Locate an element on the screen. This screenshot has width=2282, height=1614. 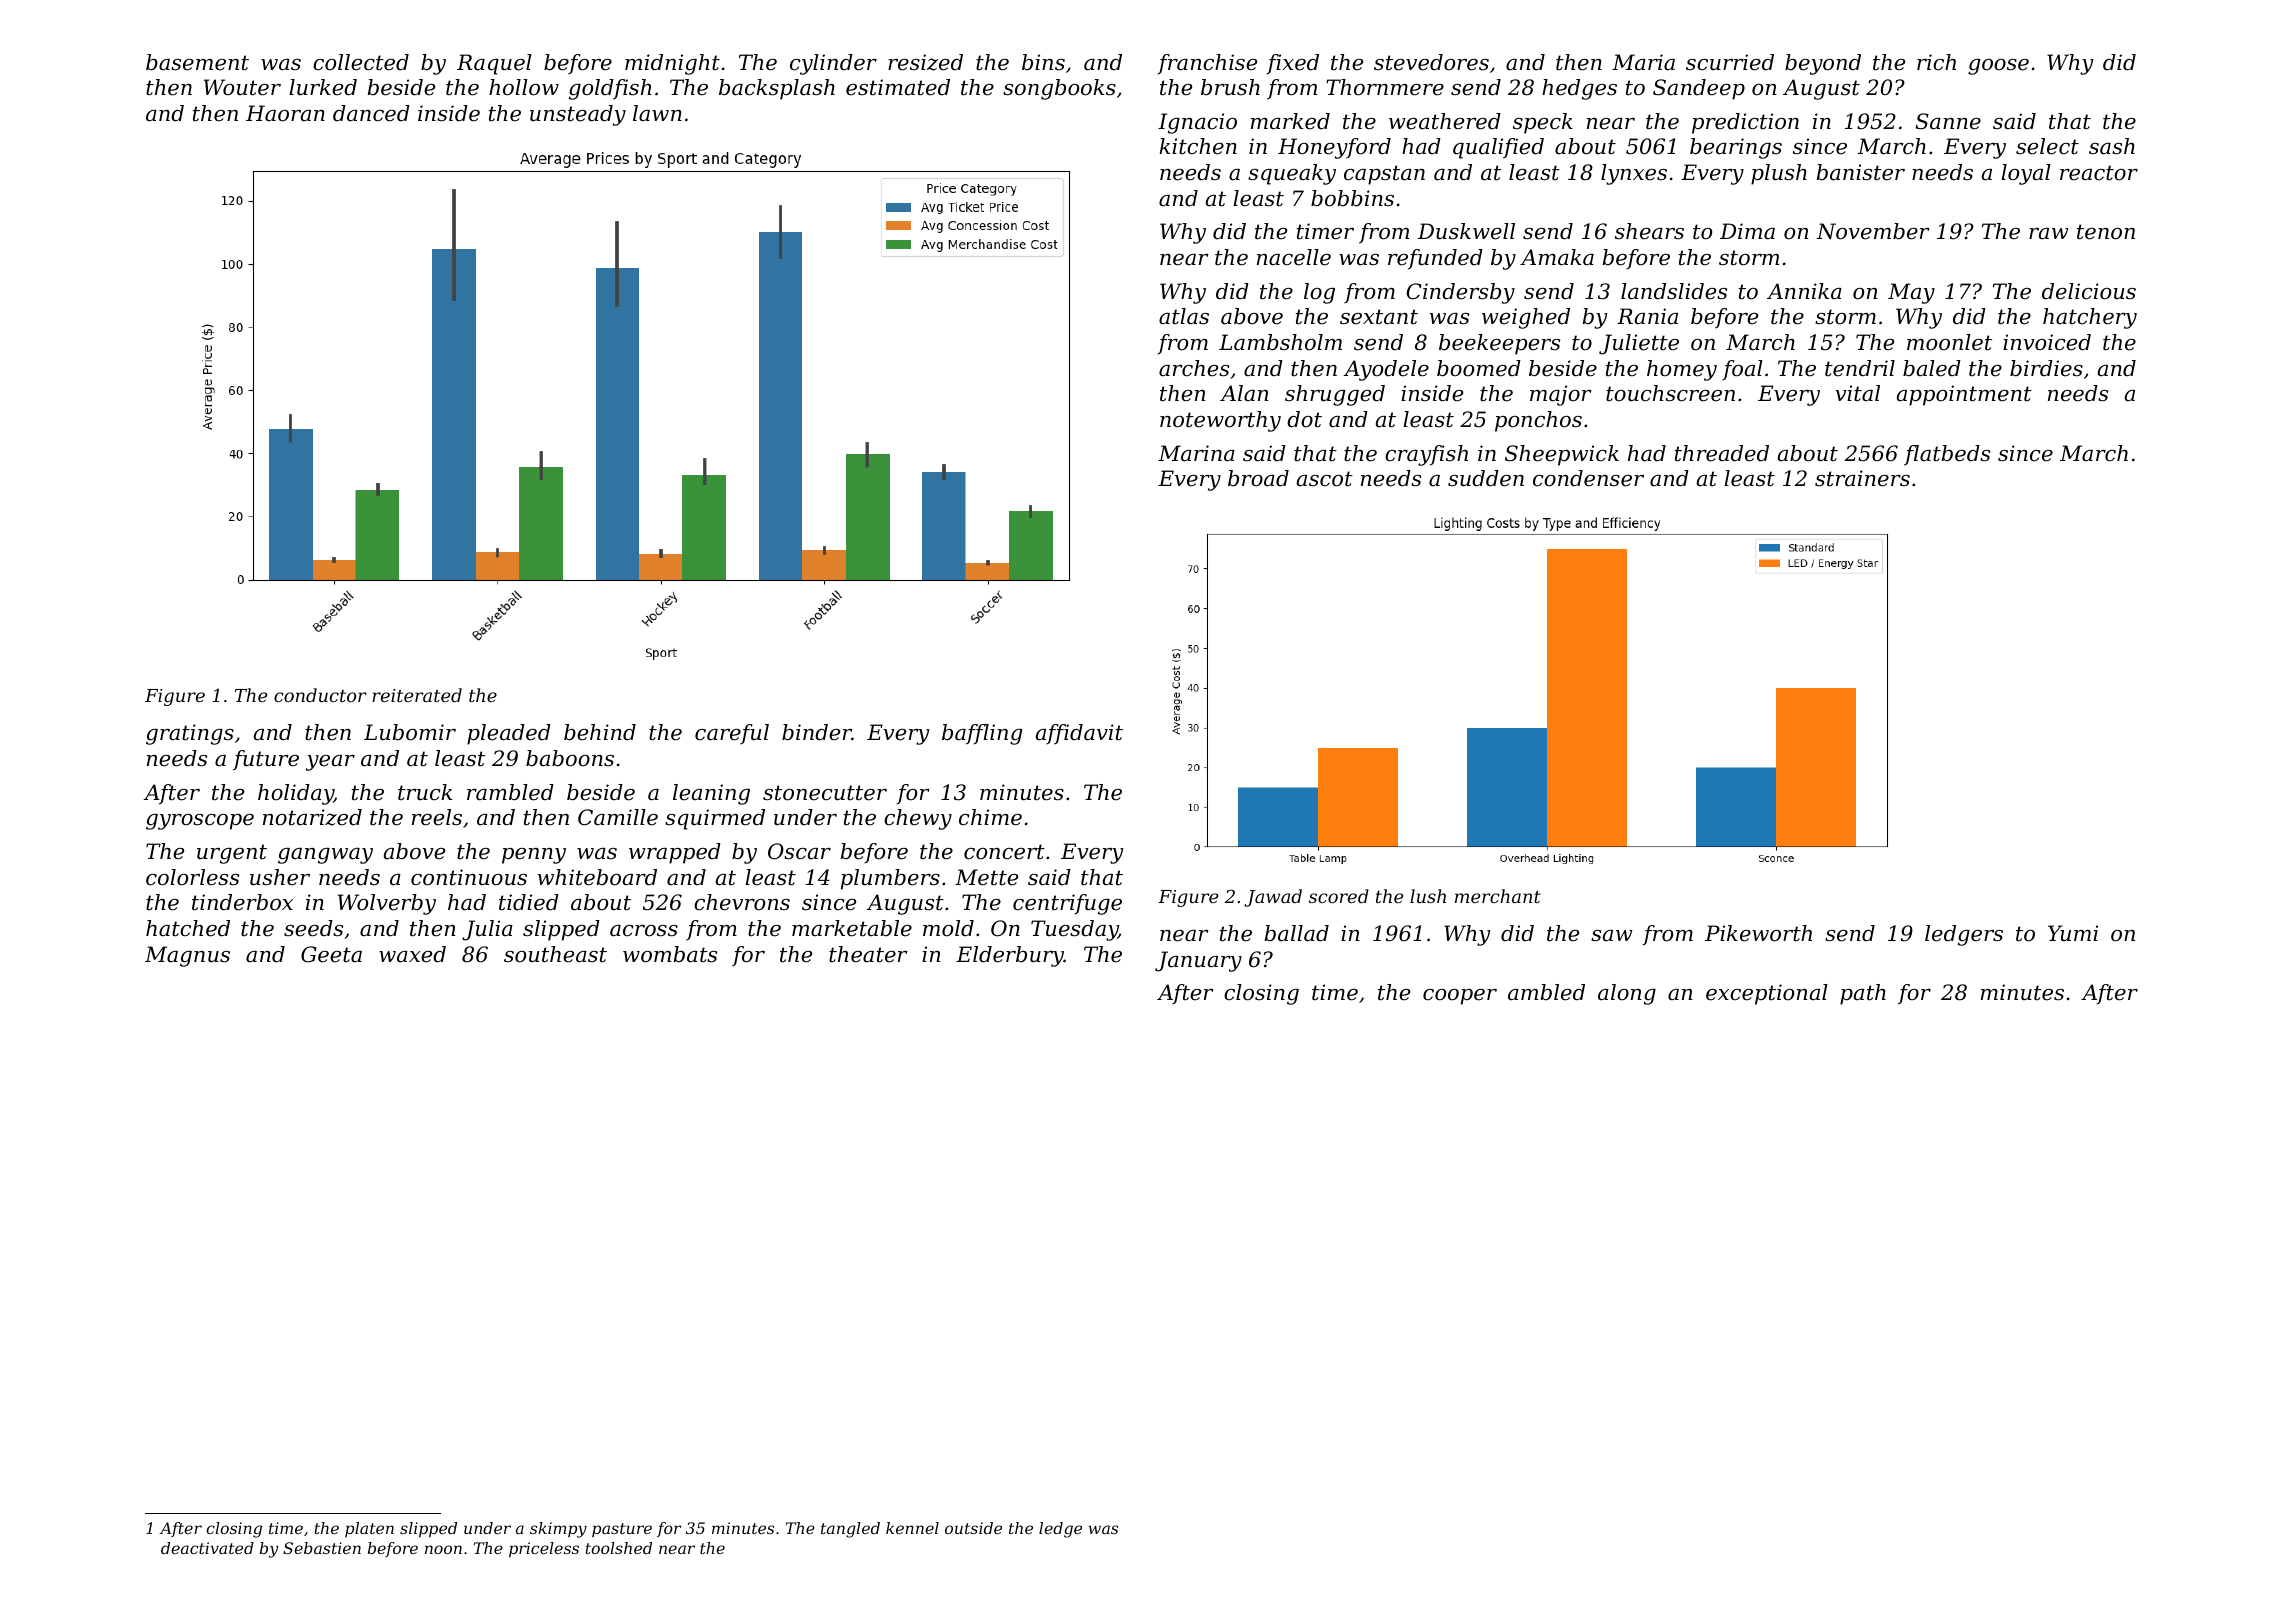
outside is located at coordinates (973, 1528).
